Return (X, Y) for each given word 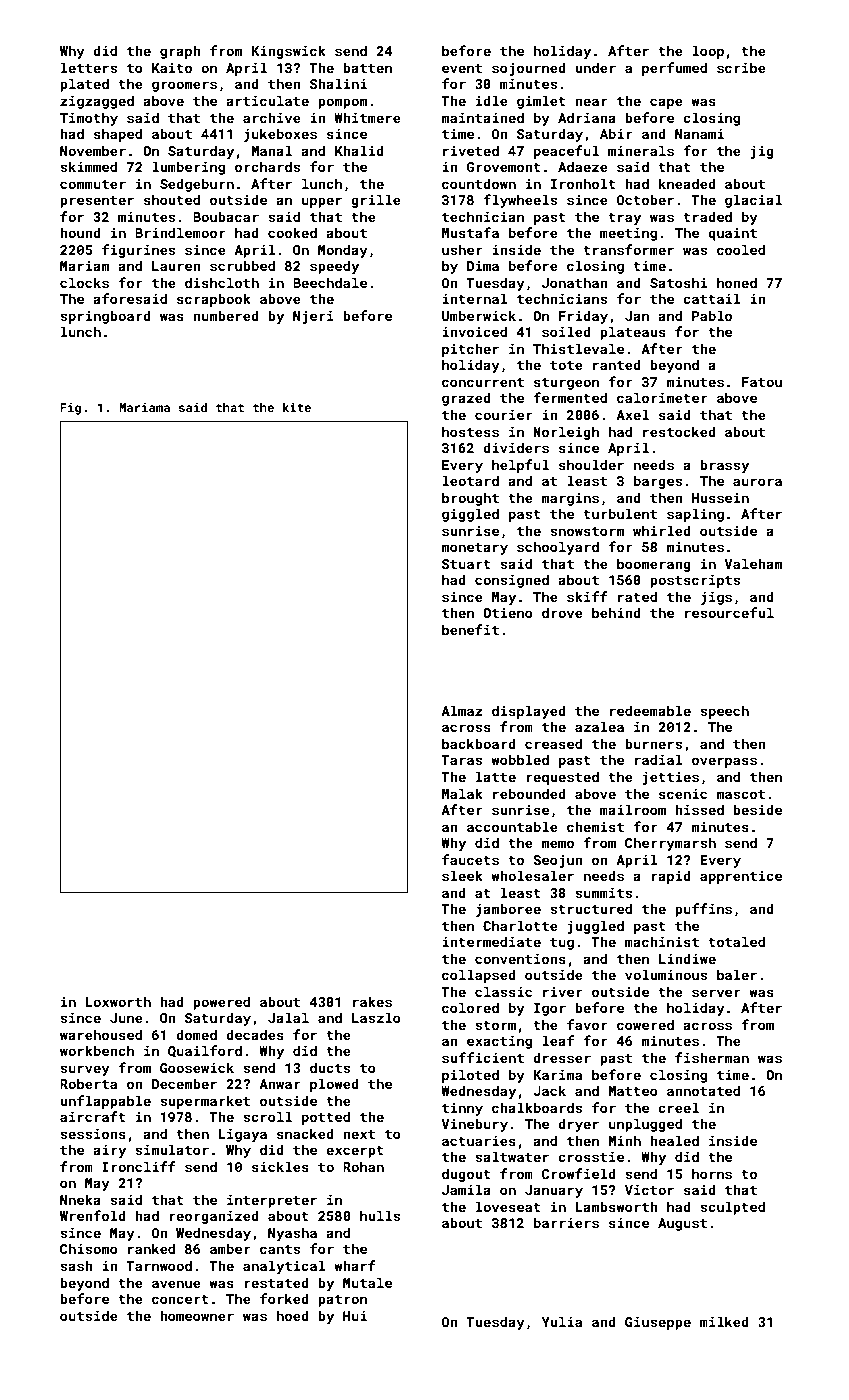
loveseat (508, 1206)
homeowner (197, 1315)
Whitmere (367, 117)
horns (712, 1173)
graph (180, 52)
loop (708, 52)
